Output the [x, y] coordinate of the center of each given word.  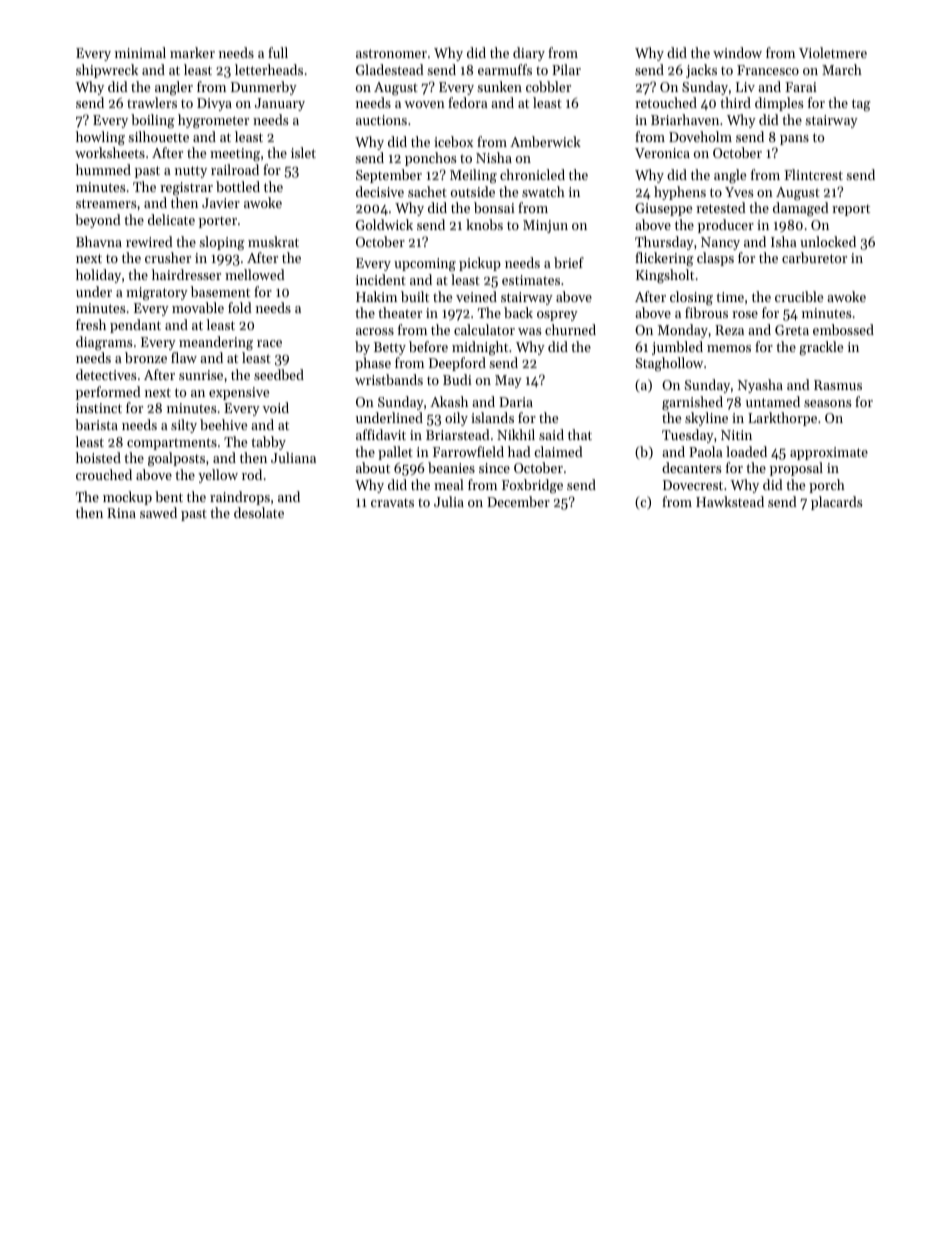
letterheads [269, 69]
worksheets [110, 152]
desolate [259, 512]
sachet [427, 191]
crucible [799, 296]
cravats [392, 502]
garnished [692, 403]
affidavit [381, 434]
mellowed [255, 274]
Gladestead [390, 69]
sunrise [201, 375]
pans [794, 140]
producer [726, 226]
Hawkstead [730, 501]
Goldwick [384, 224]
